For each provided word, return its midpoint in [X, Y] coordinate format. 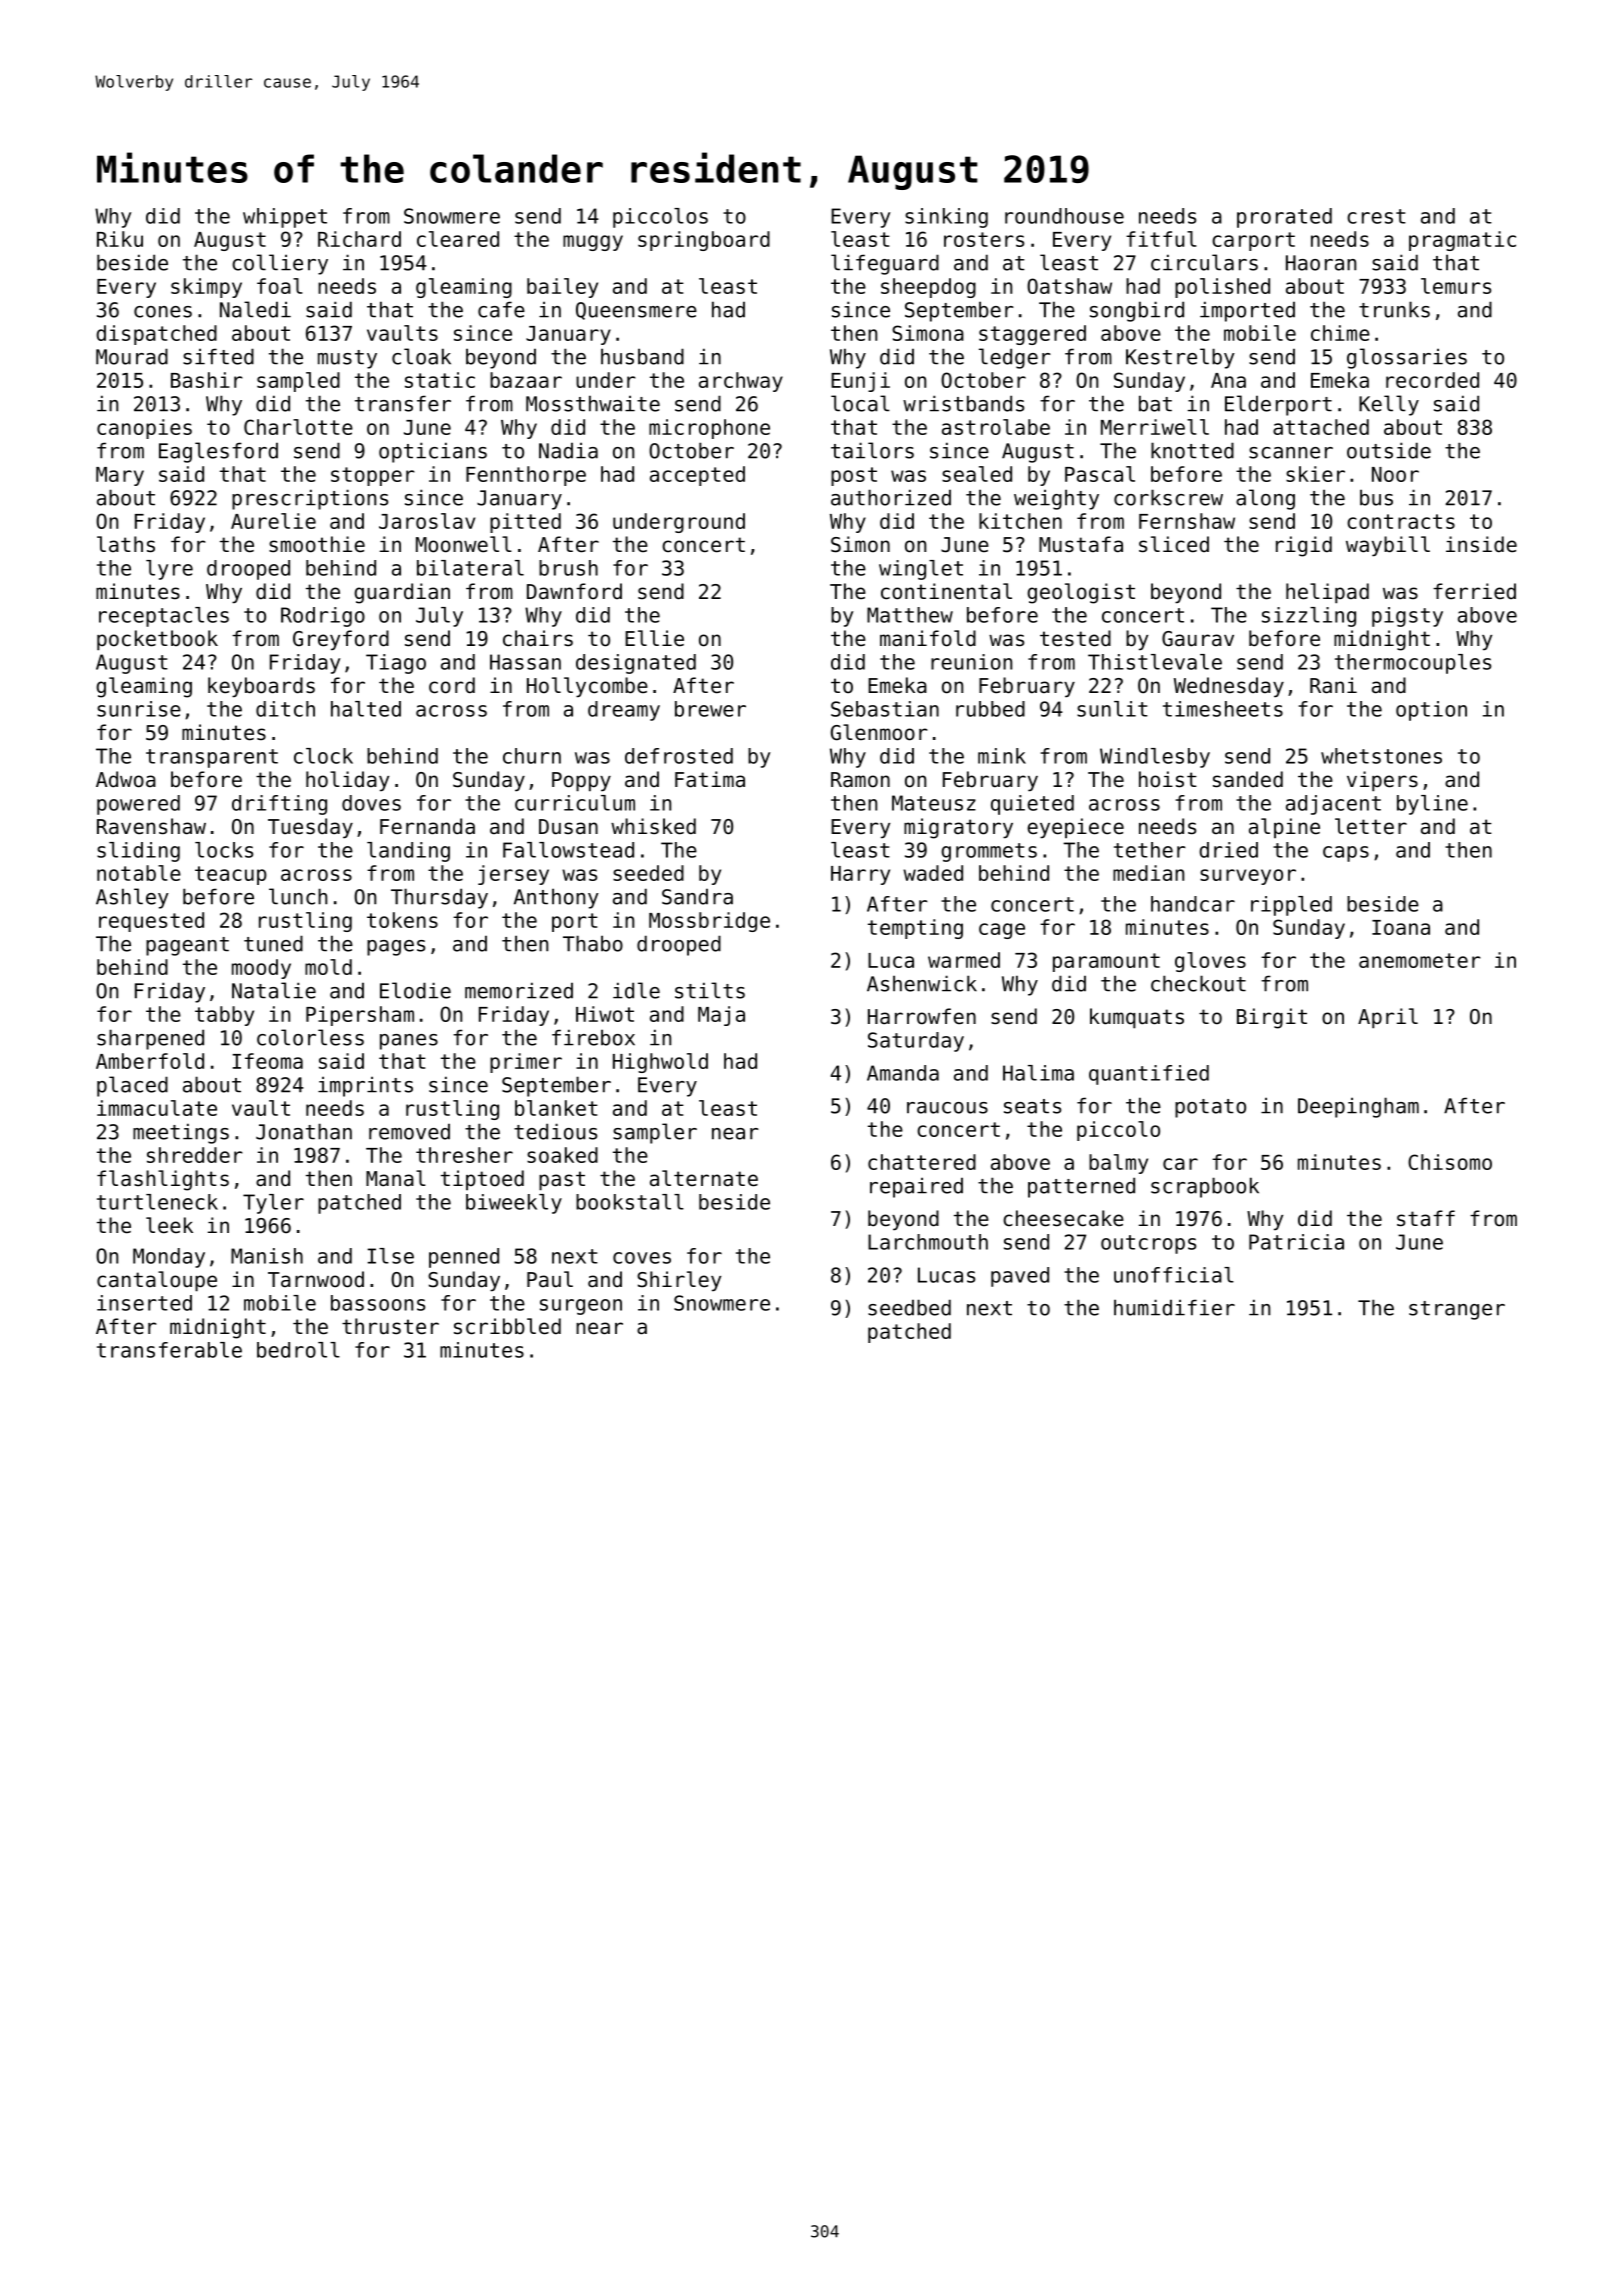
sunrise [139, 709]
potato [1210, 1108]
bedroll [298, 1350]
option [1431, 711]
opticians [433, 452]
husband [642, 356]
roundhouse [1064, 216]
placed [132, 1086]
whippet [285, 218]
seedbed [909, 1307]
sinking [946, 218]
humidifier [1174, 1307]
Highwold [660, 1063]
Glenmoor [879, 732]
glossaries [1407, 358]
